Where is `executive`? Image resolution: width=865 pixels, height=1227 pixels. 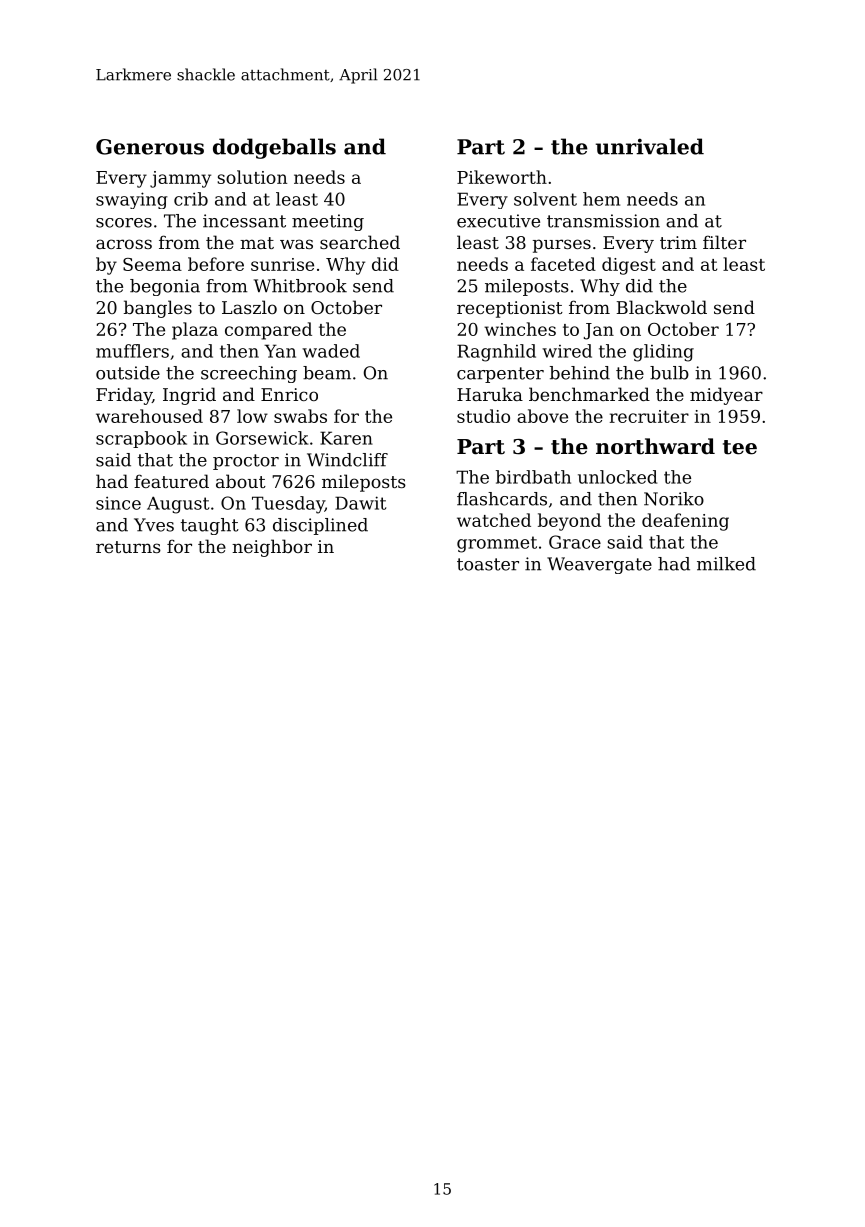 executive is located at coordinates (498, 221).
